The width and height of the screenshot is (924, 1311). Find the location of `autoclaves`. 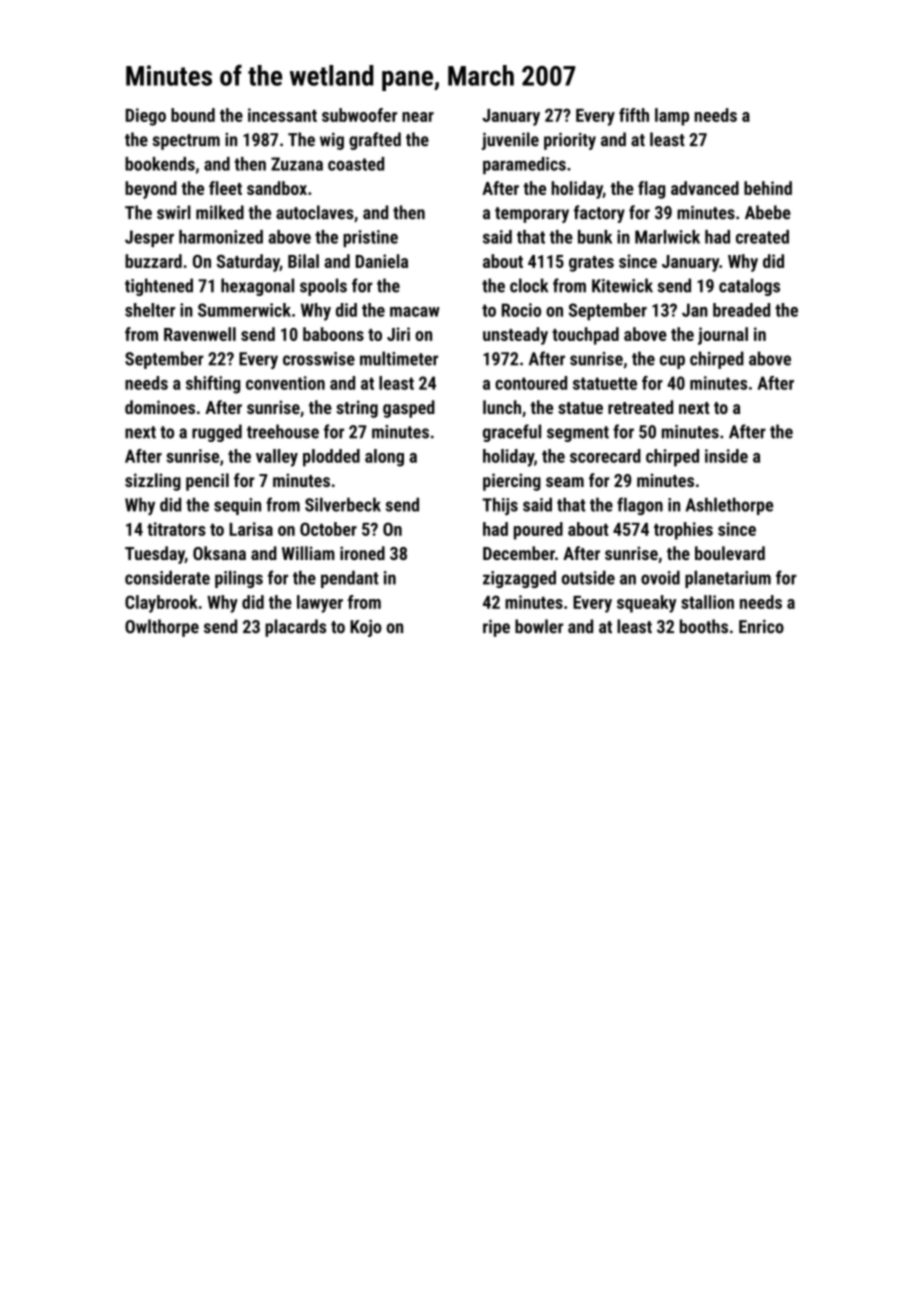

autoclaves is located at coordinates (315, 212).
